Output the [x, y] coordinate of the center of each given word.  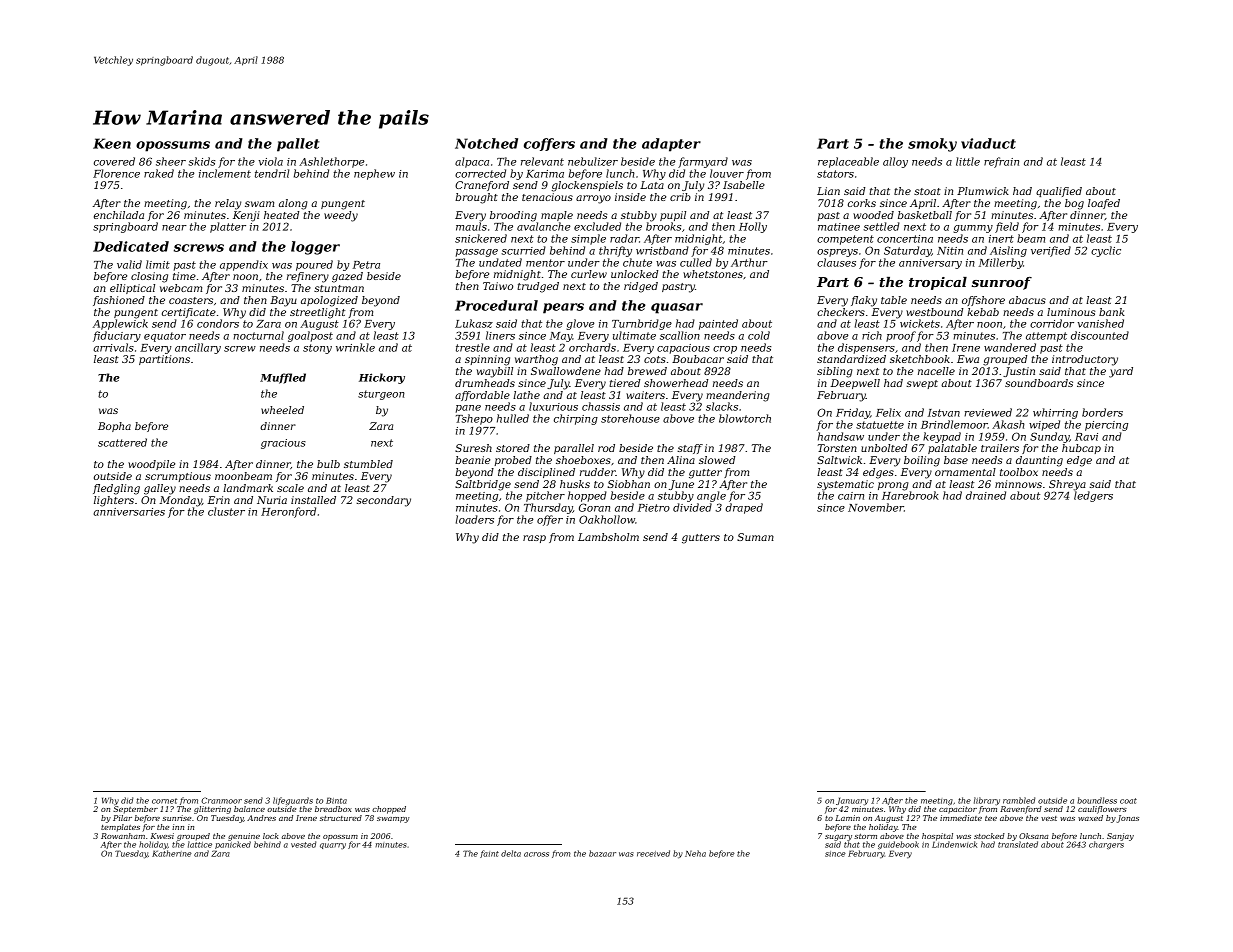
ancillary [198, 348]
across [536, 854]
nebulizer [593, 161]
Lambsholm [608, 537]
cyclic [1106, 251]
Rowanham [123, 836]
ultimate [634, 335]
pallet [298, 145]
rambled [1019, 800]
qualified [1059, 192]
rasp [534, 539]
